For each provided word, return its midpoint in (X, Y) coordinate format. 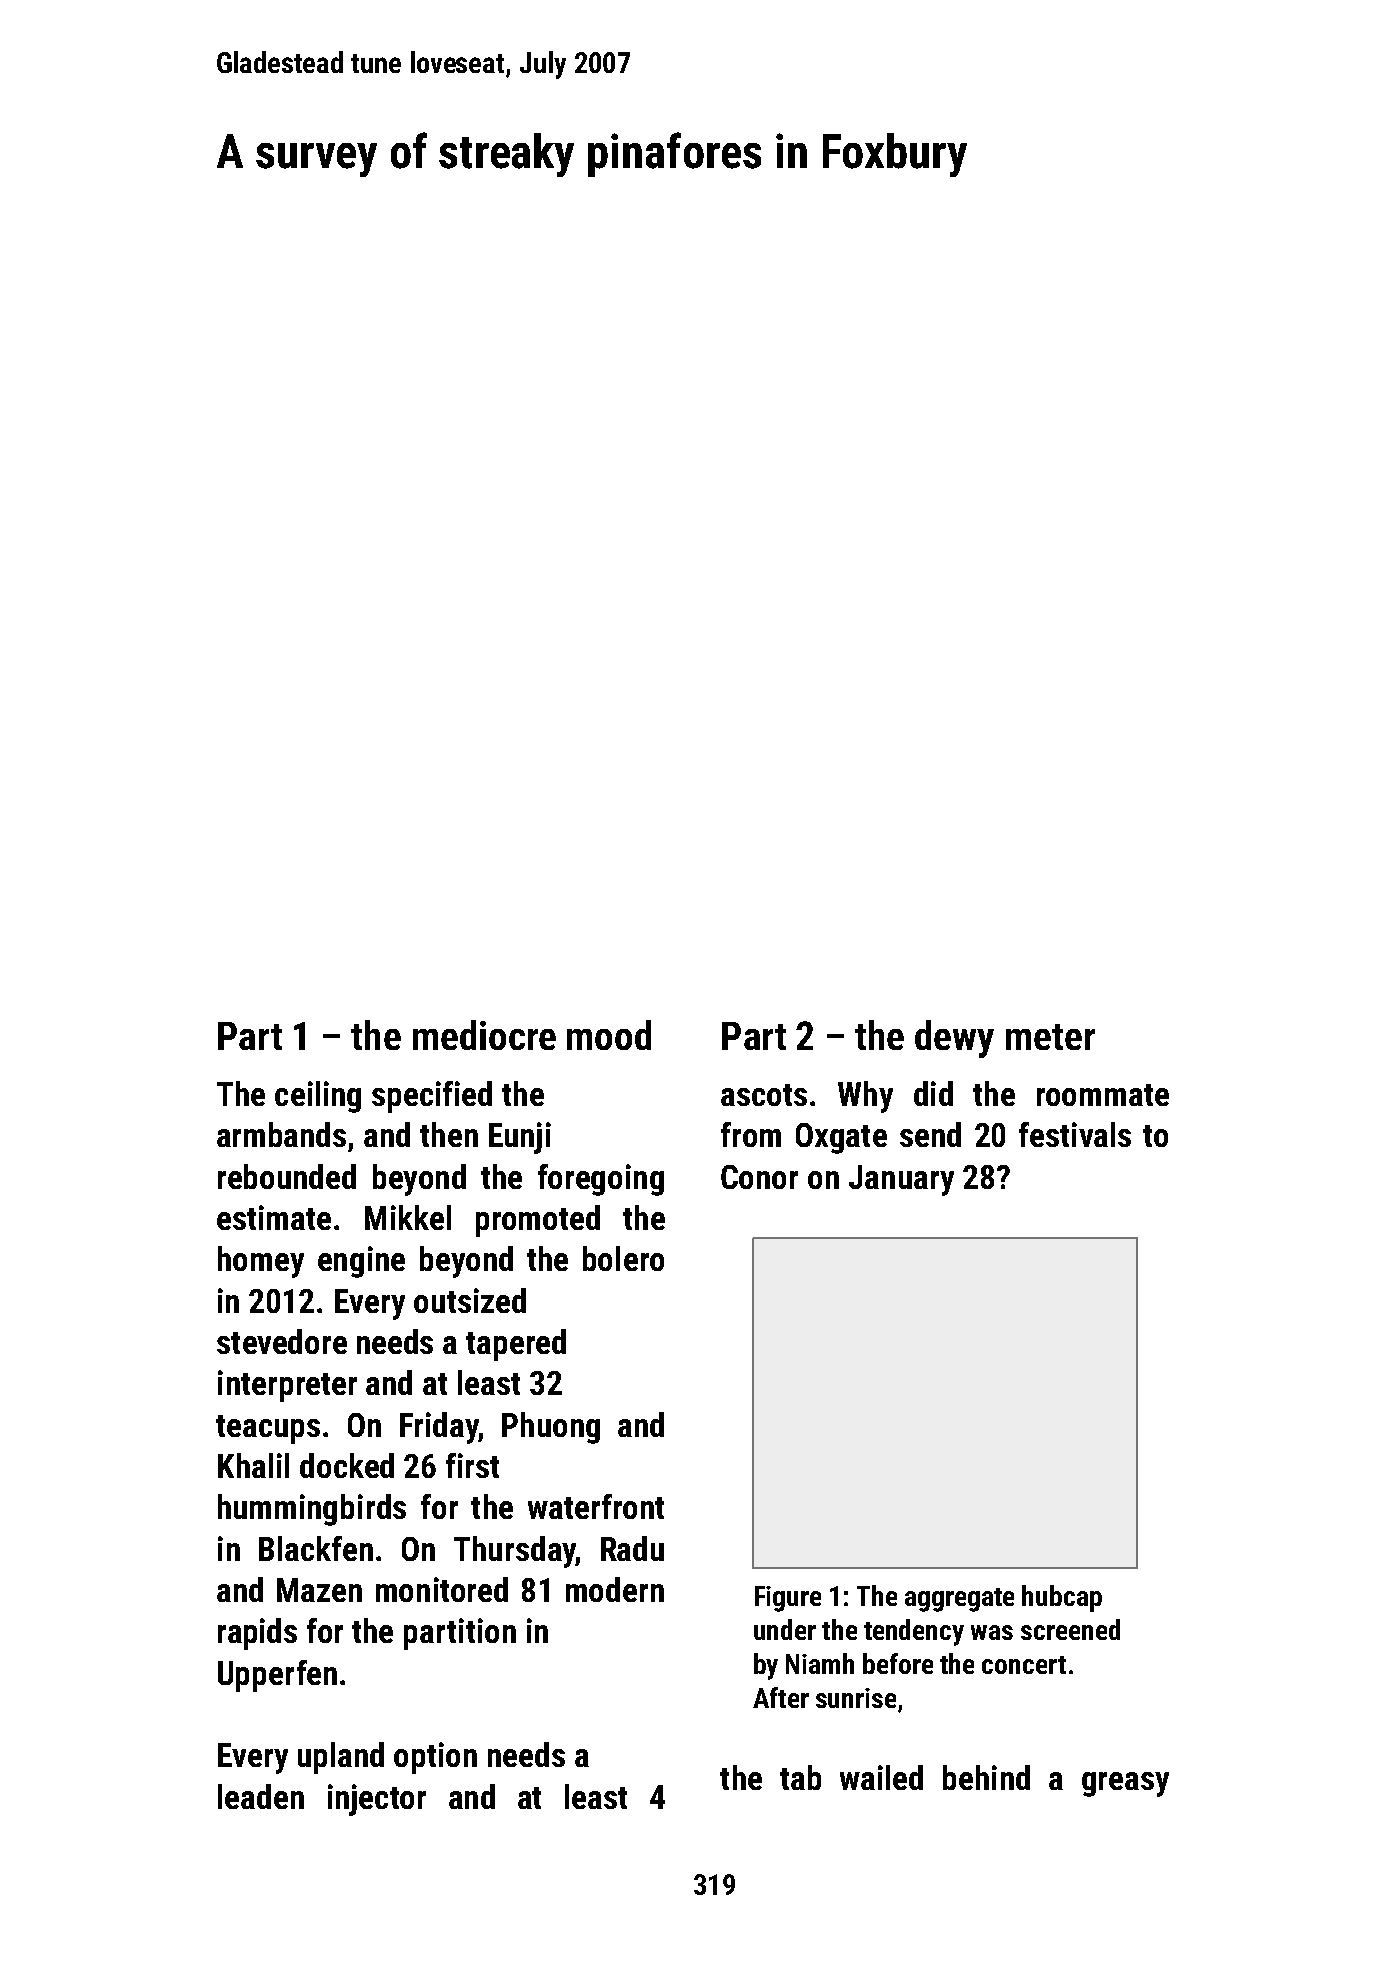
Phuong (551, 1428)
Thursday (515, 1552)
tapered (516, 1345)
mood (609, 1035)
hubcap (1062, 1598)
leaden (261, 1796)
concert (1024, 1665)
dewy (954, 1039)
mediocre (484, 1035)
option (435, 1758)
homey (261, 1262)
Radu (632, 1548)
